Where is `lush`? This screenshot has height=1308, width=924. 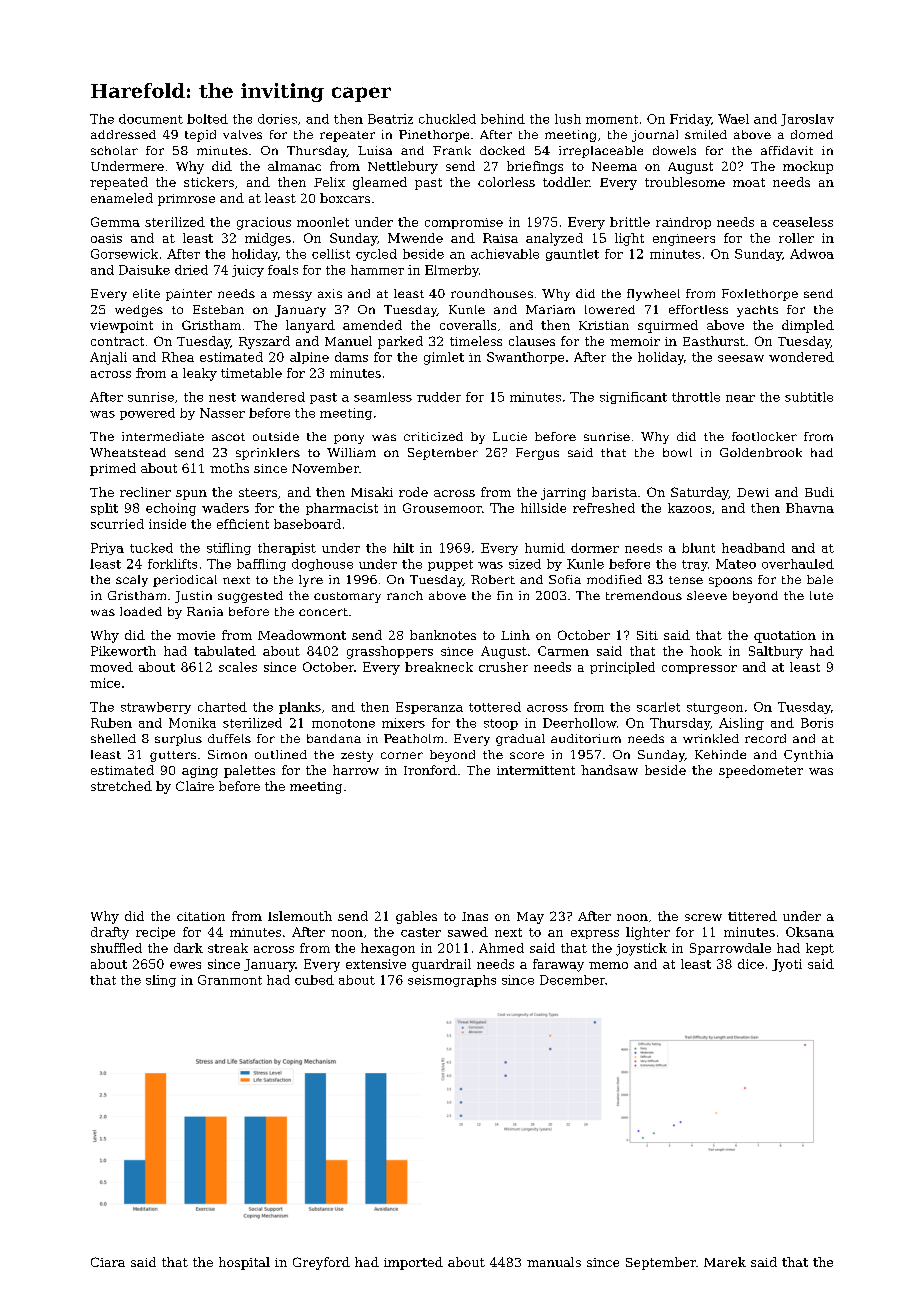
lush is located at coordinates (568, 119).
